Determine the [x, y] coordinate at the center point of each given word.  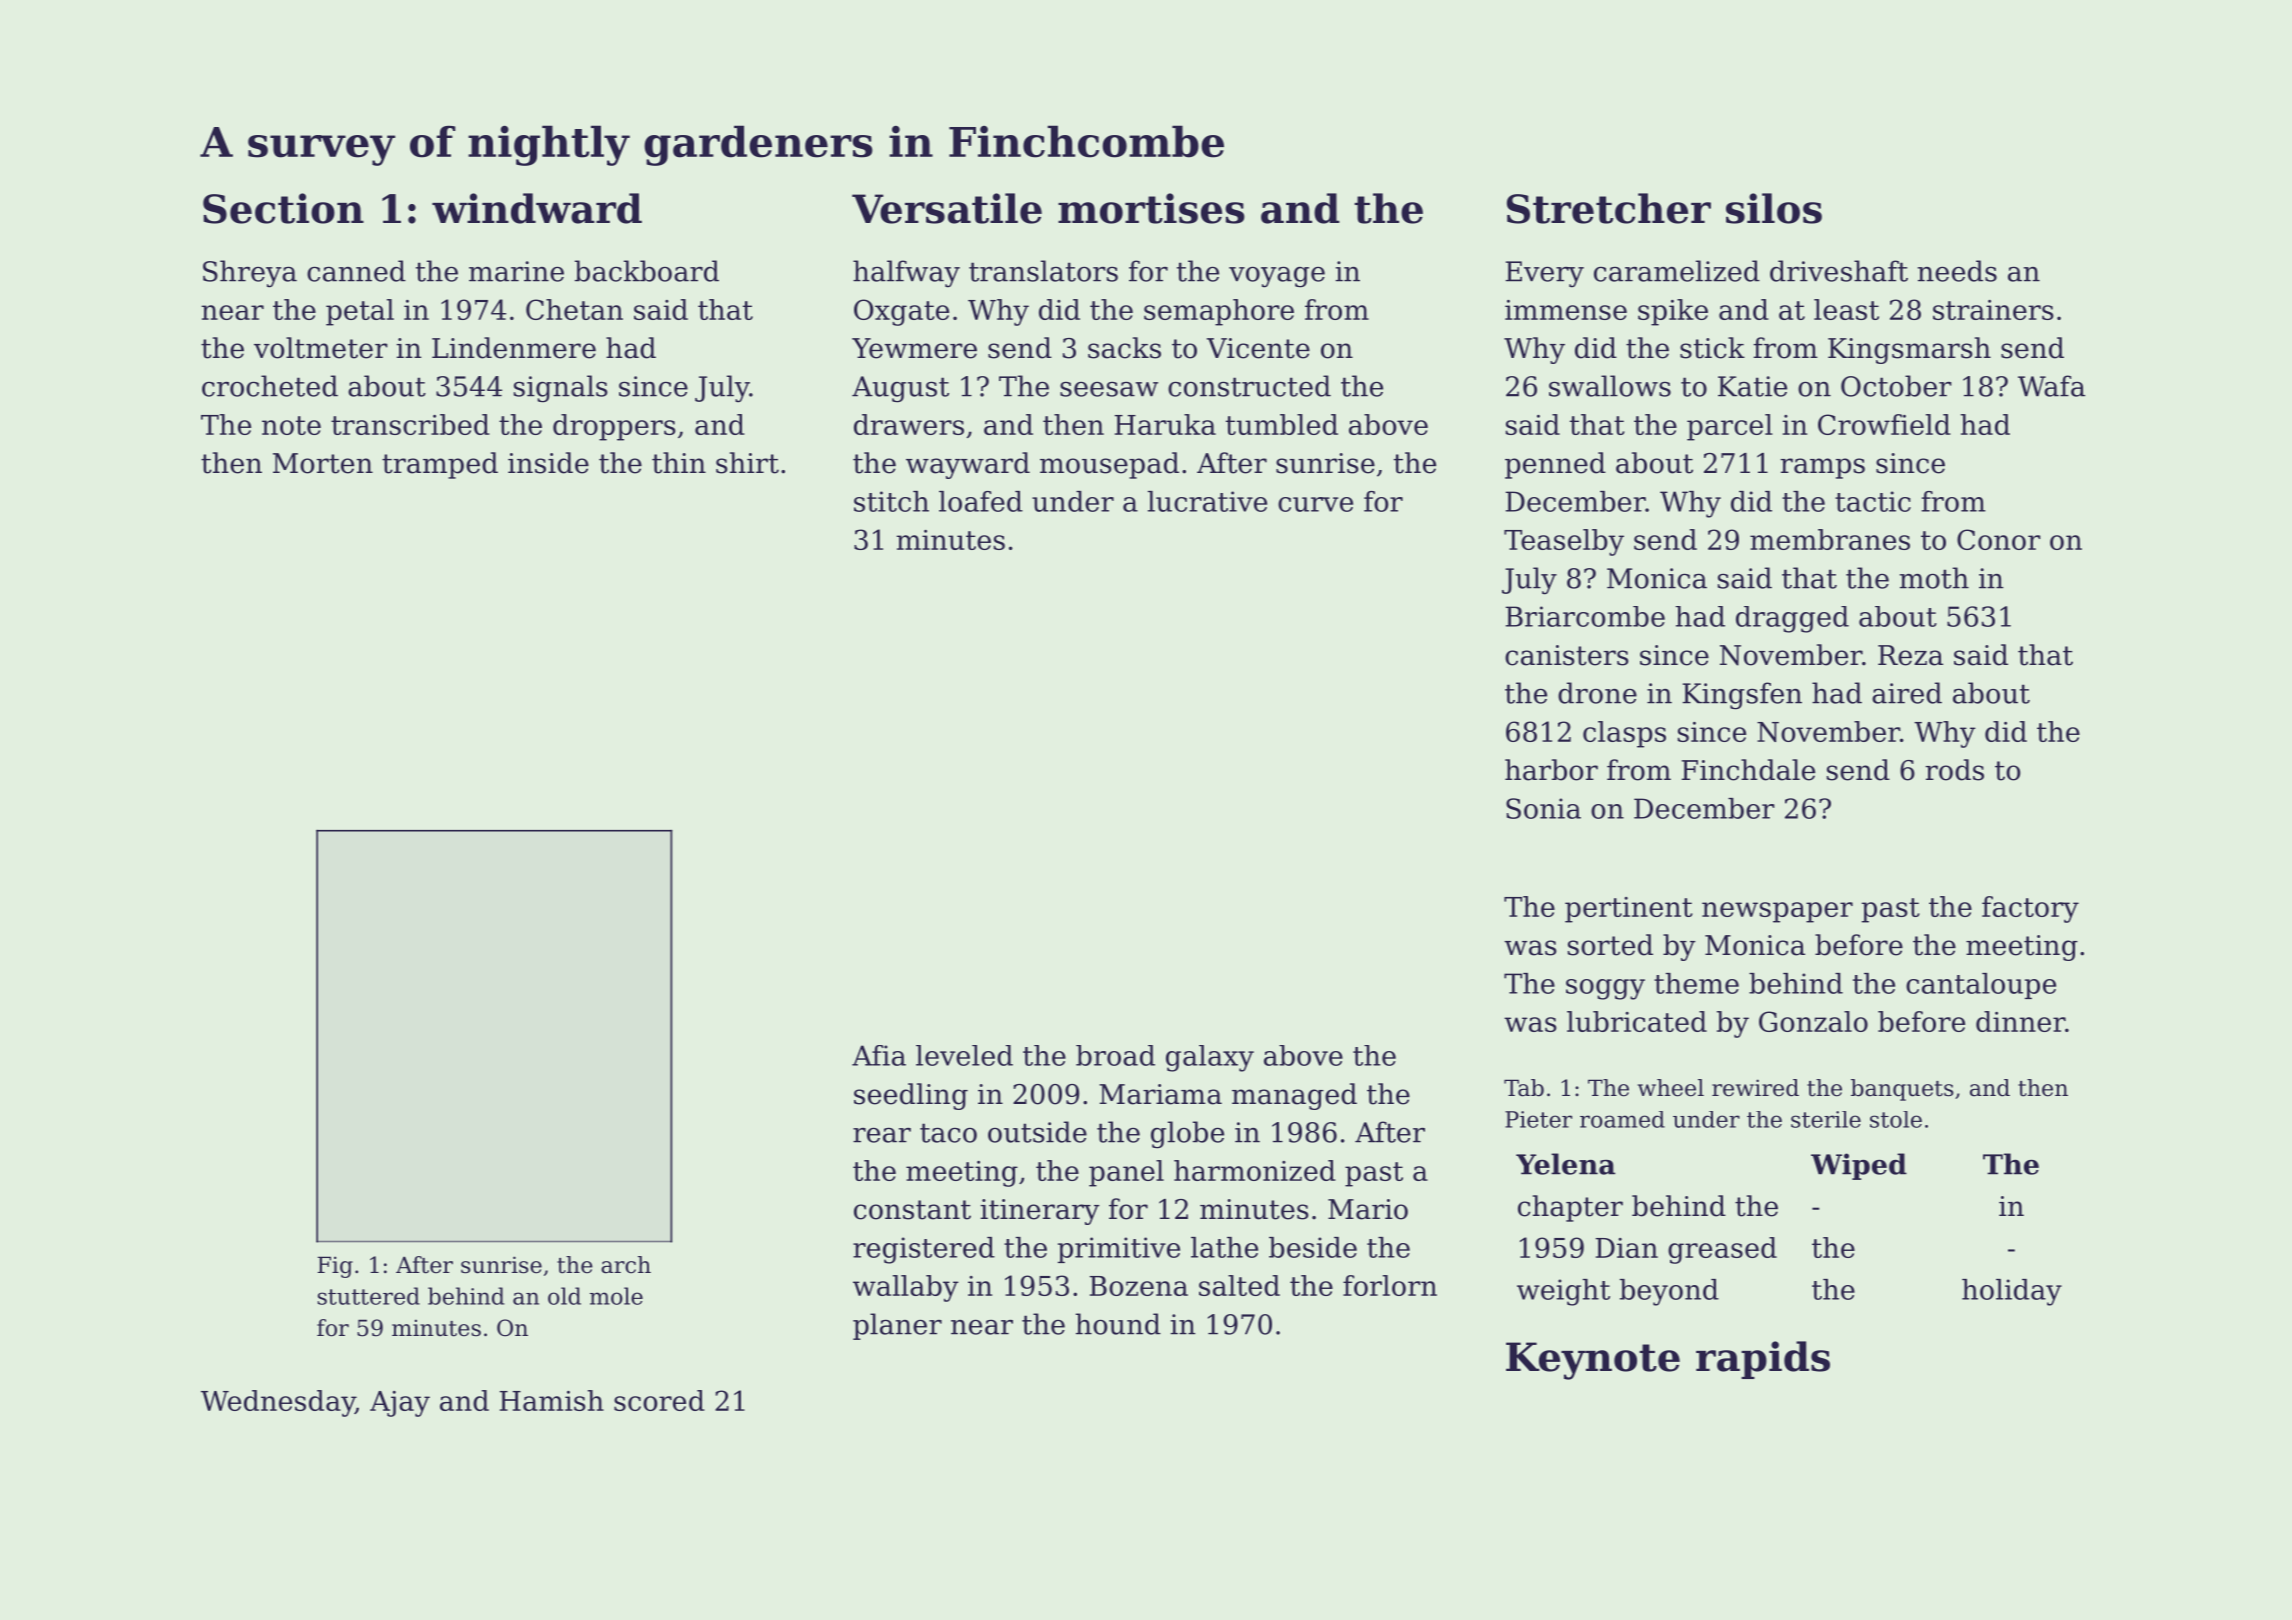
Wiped [1859, 1166]
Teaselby [1564, 542]
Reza [1910, 655]
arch [626, 1265]
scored [659, 1400]
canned [356, 271]
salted [1239, 1285]
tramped [440, 465]
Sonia [1543, 808]
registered [924, 1250]
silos [1774, 208]
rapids [1763, 1360]
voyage [1277, 277]
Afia [879, 1055]
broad [1115, 1055]
